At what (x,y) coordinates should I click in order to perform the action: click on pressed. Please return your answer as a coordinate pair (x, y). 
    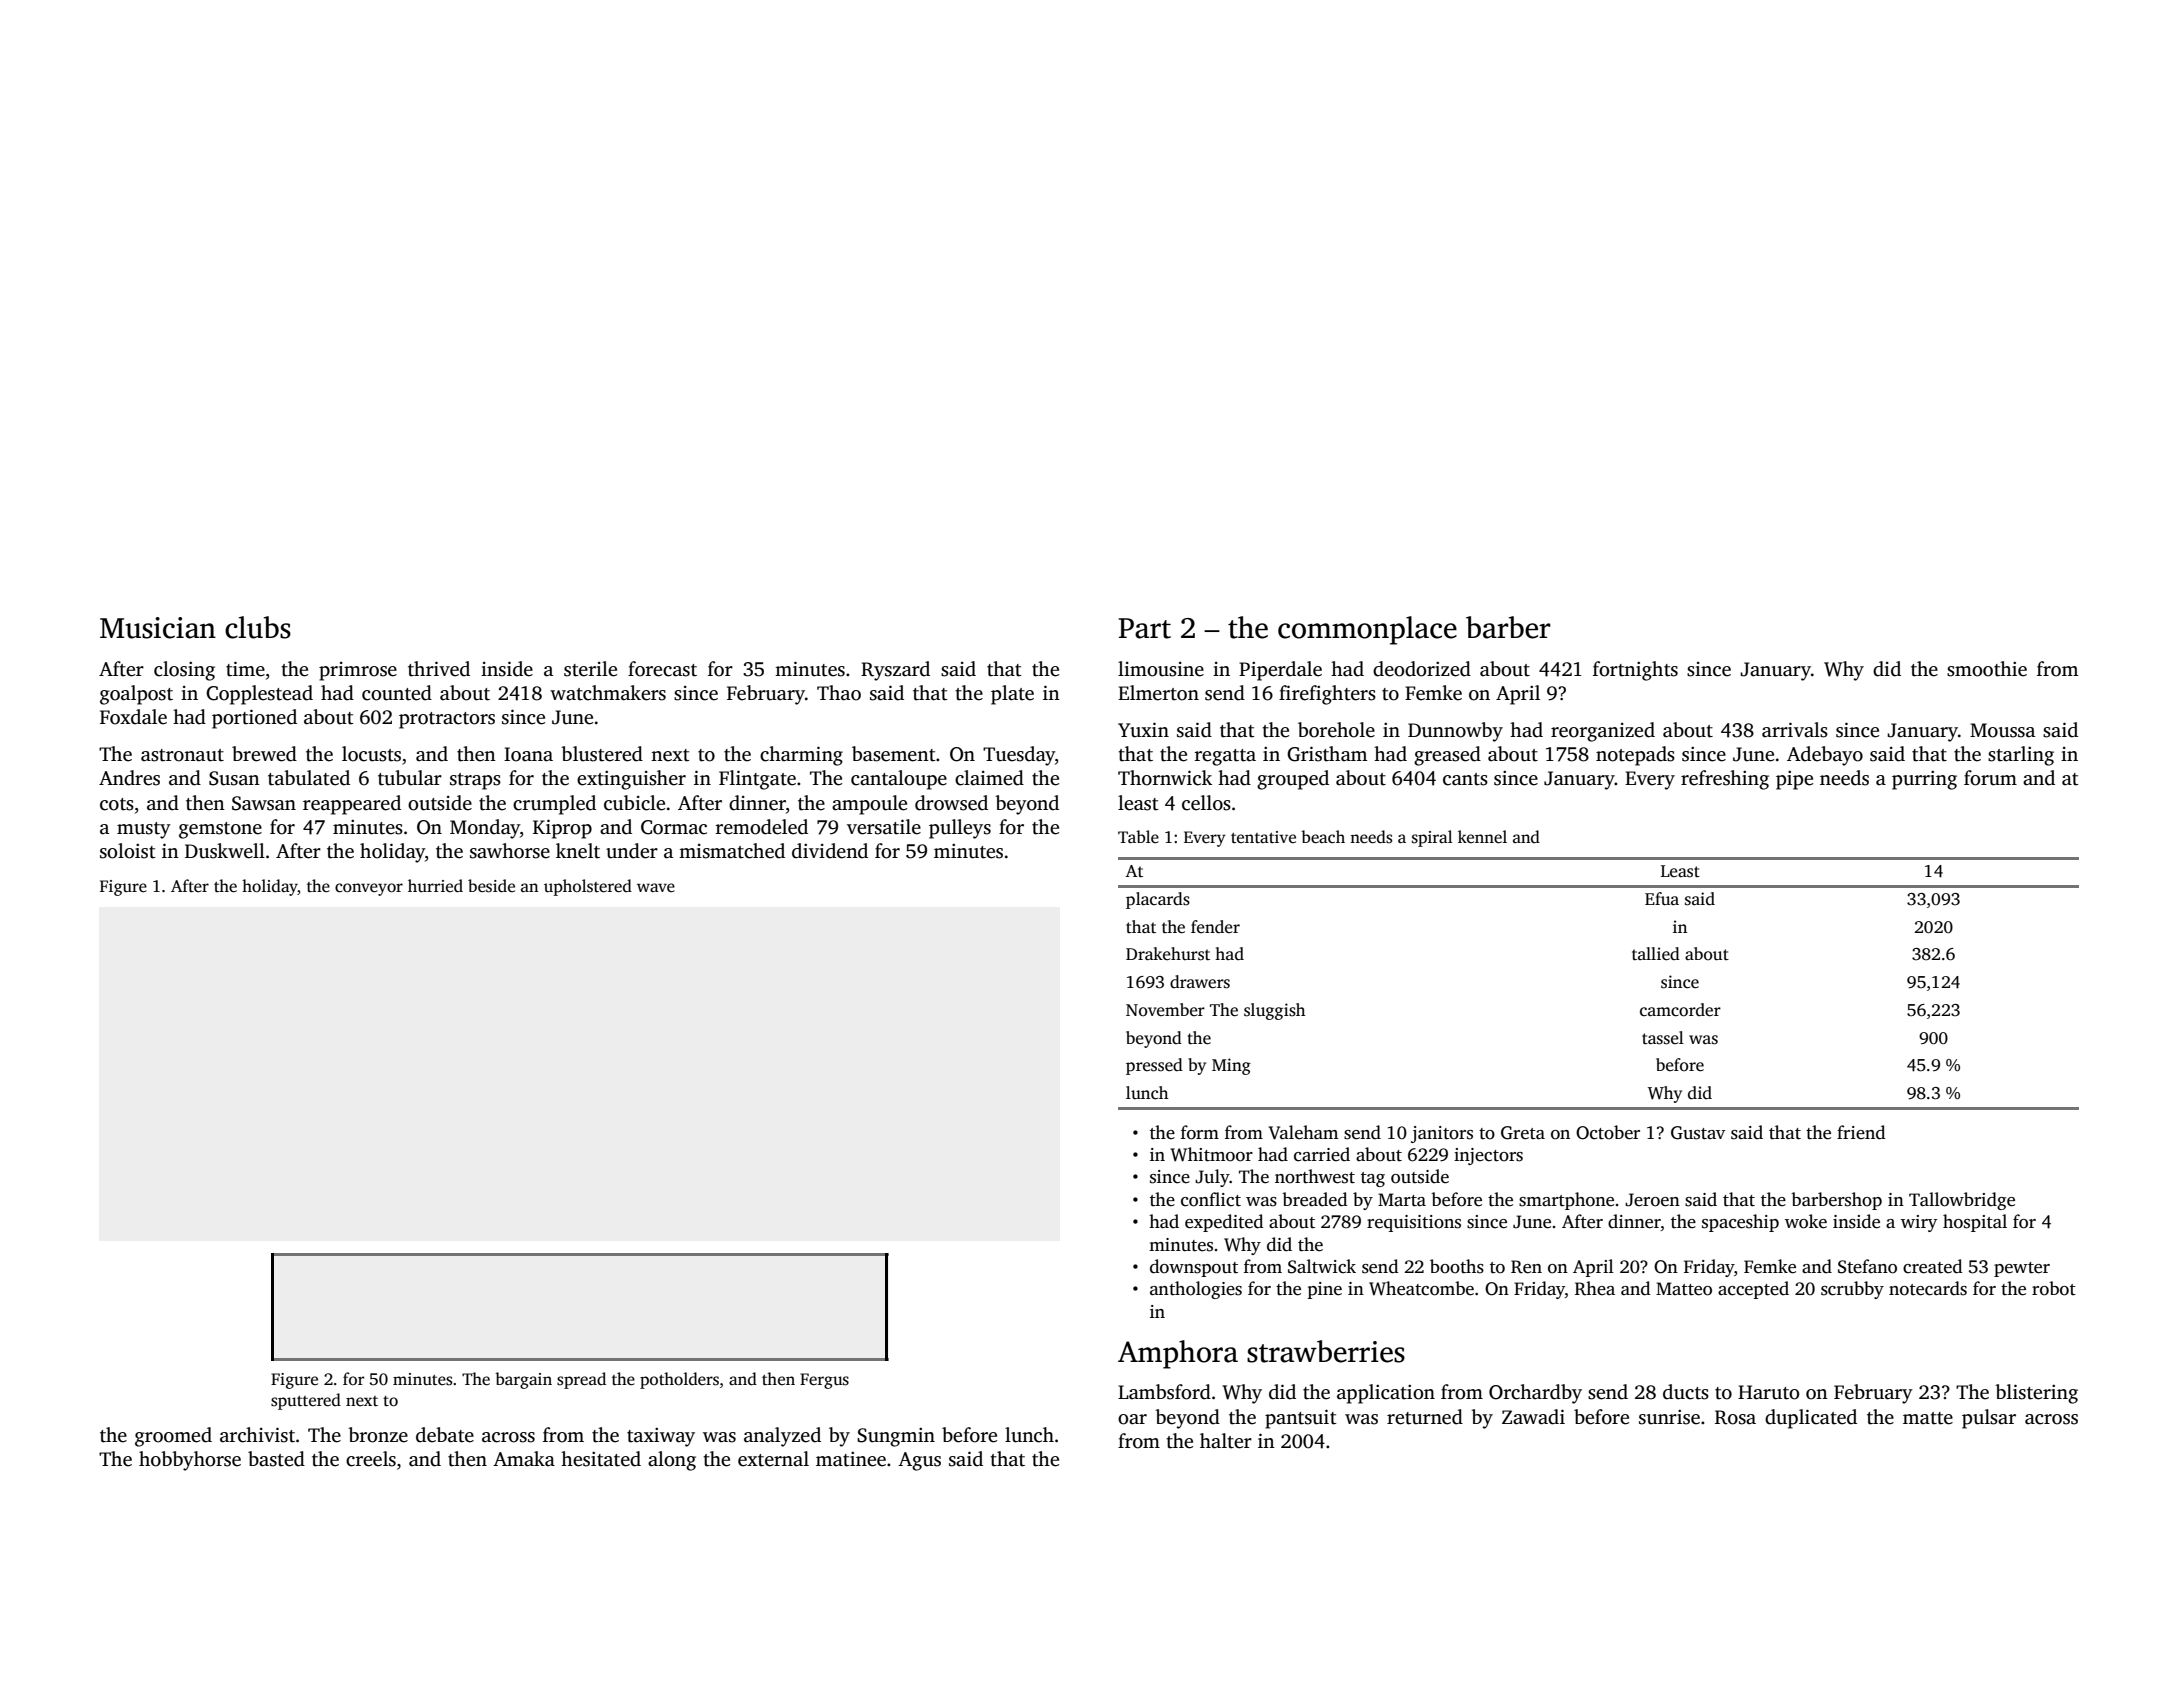
    Looking at the image, I should click on (1154, 1066).
